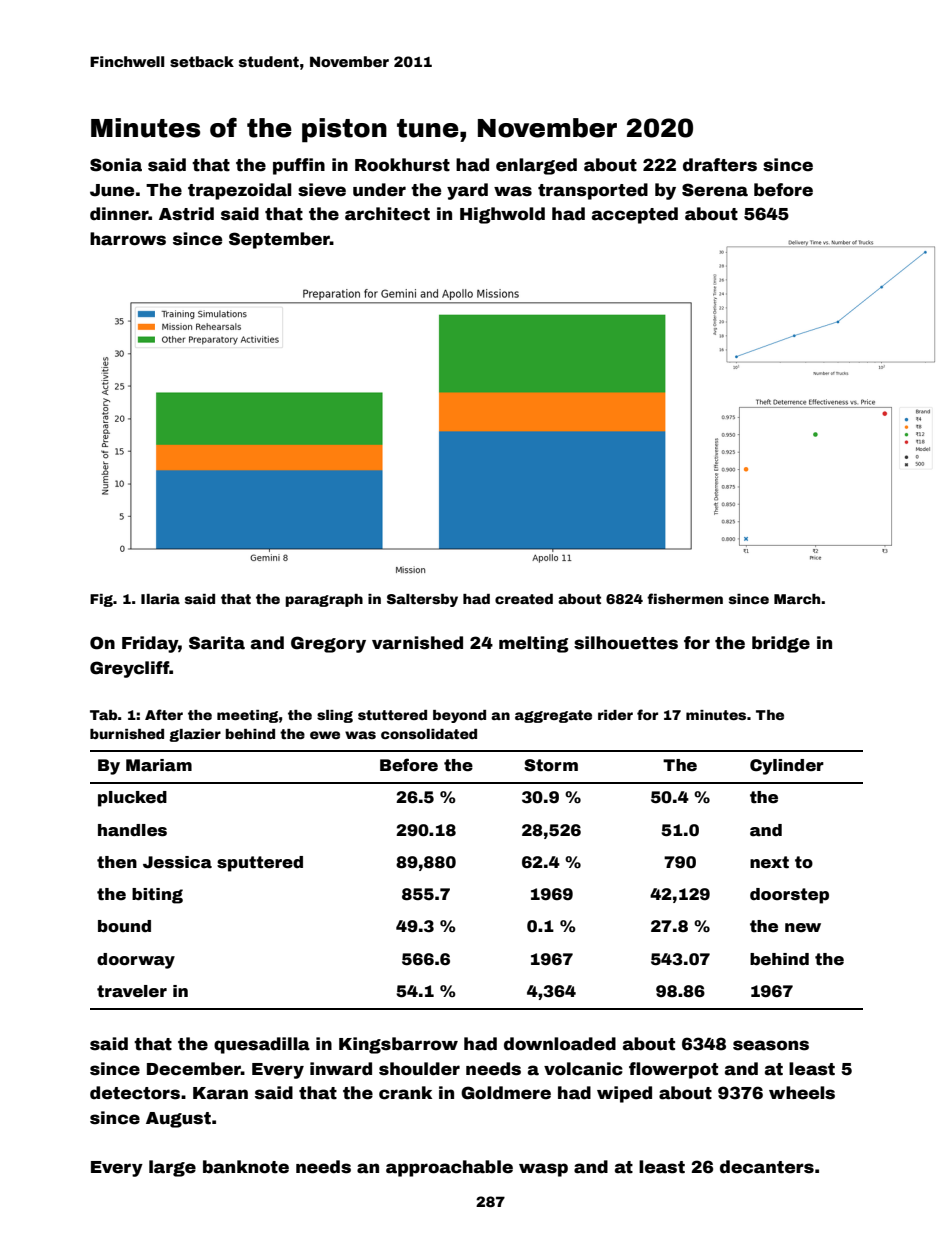 The width and height of the screenshot is (952, 1233). What do you see at coordinates (781, 644) in the screenshot?
I see `bridge` at bounding box center [781, 644].
